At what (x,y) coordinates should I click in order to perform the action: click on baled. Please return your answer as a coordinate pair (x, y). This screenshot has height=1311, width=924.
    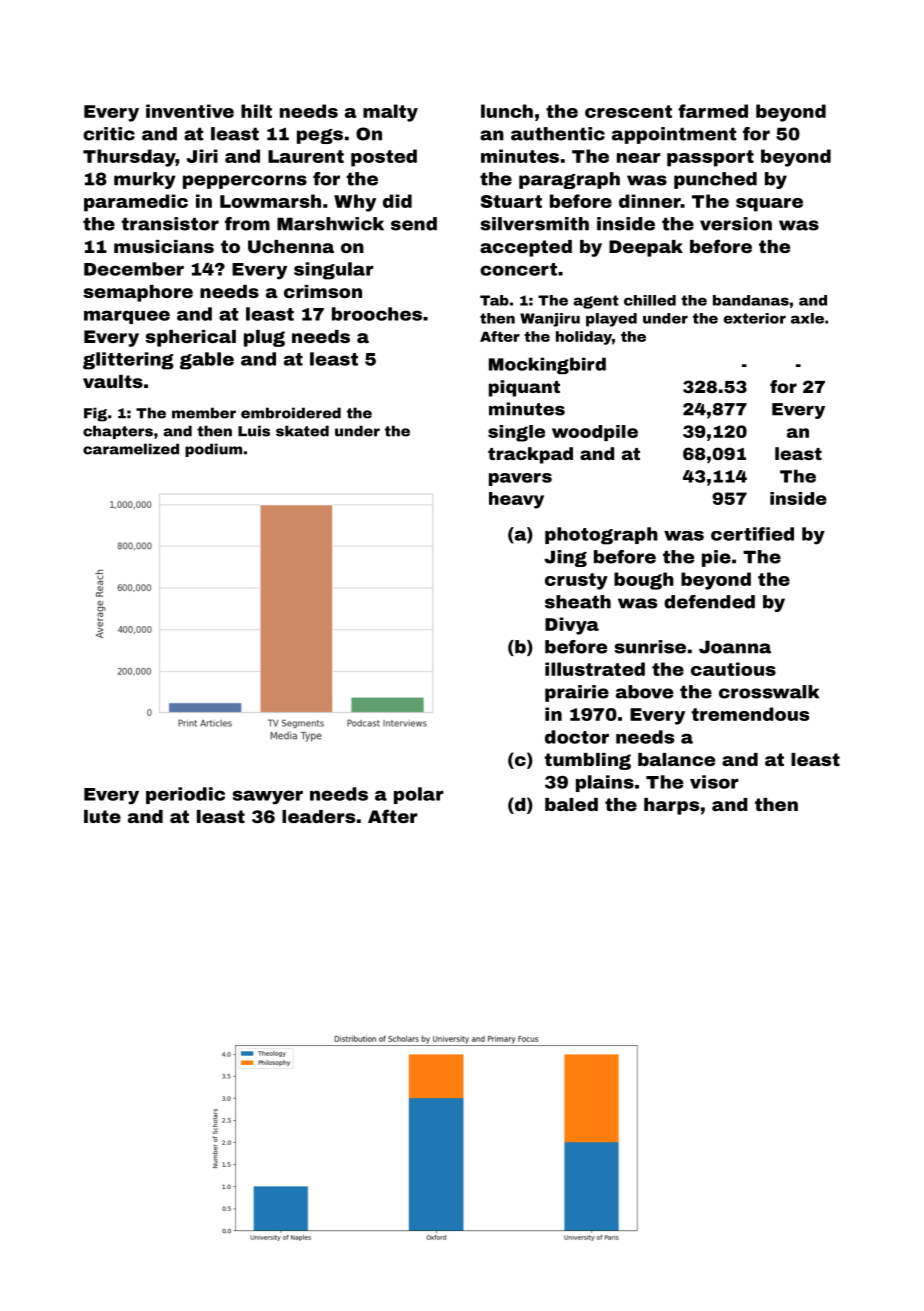
    Looking at the image, I should click on (571, 804).
